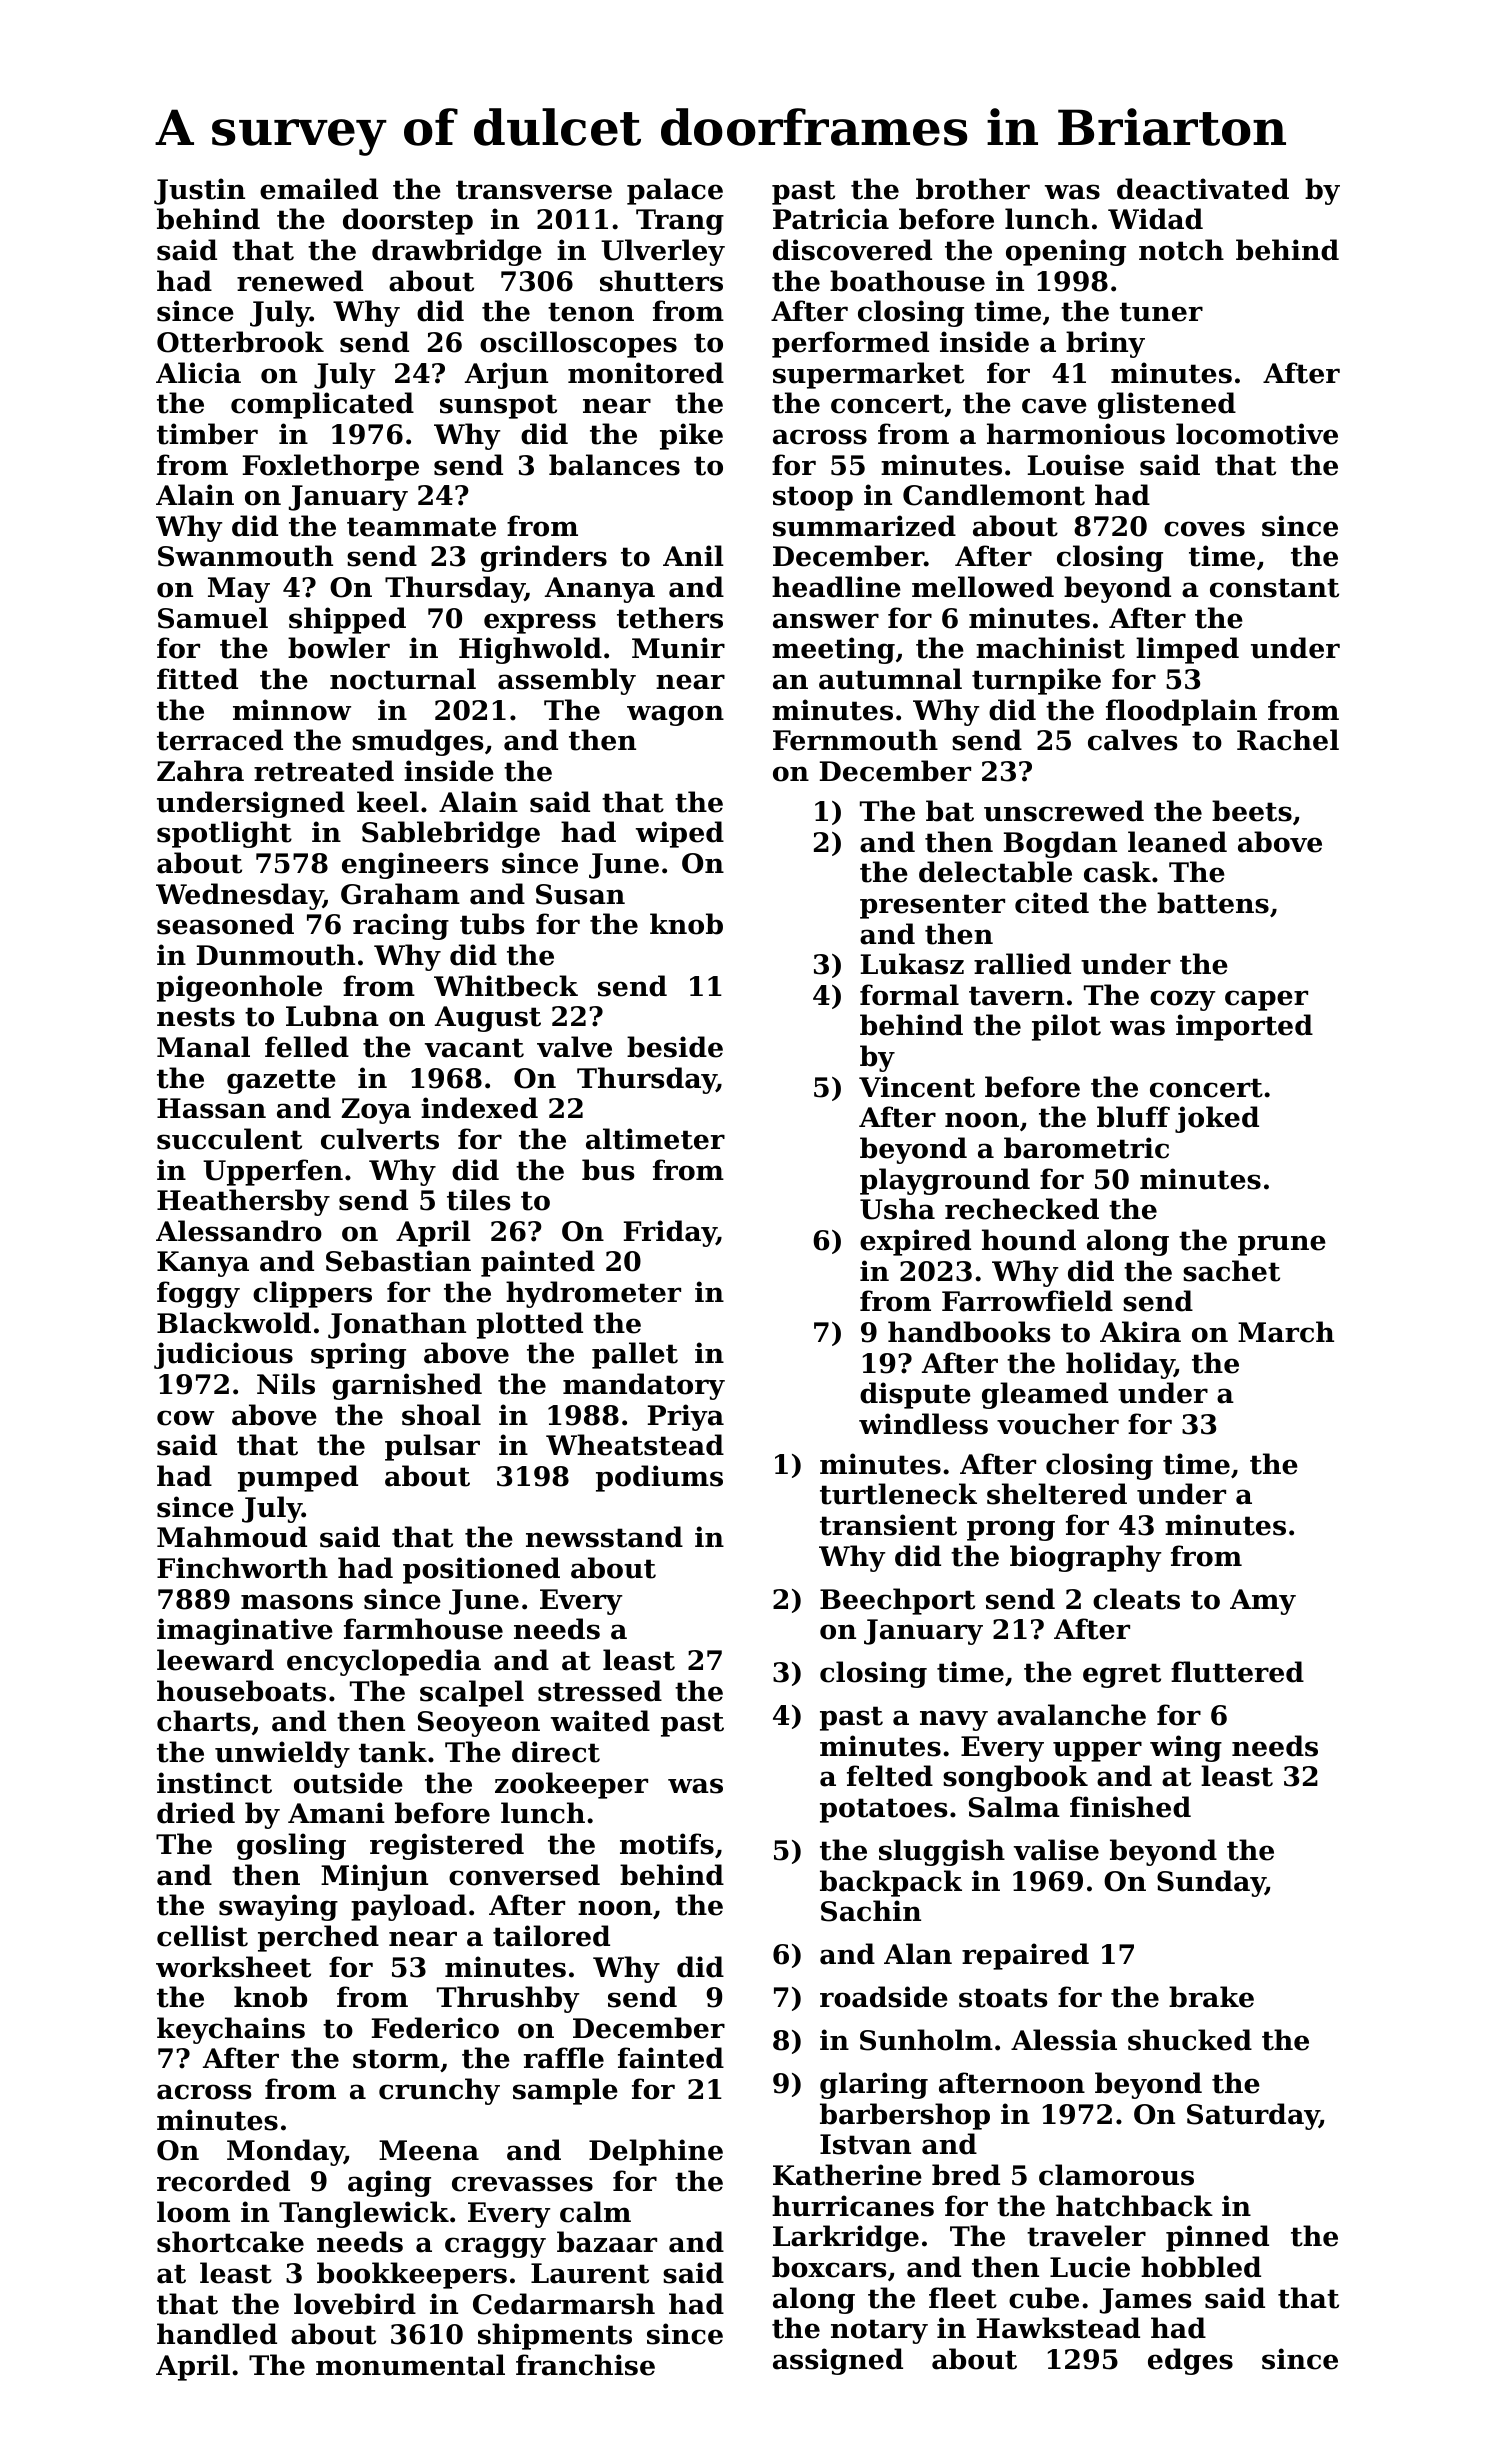 Image resolution: width=1496 pixels, height=2464 pixels. Describe the element at coordinates (285, 2152) in the screenshot. I see `Monday` at that location.
